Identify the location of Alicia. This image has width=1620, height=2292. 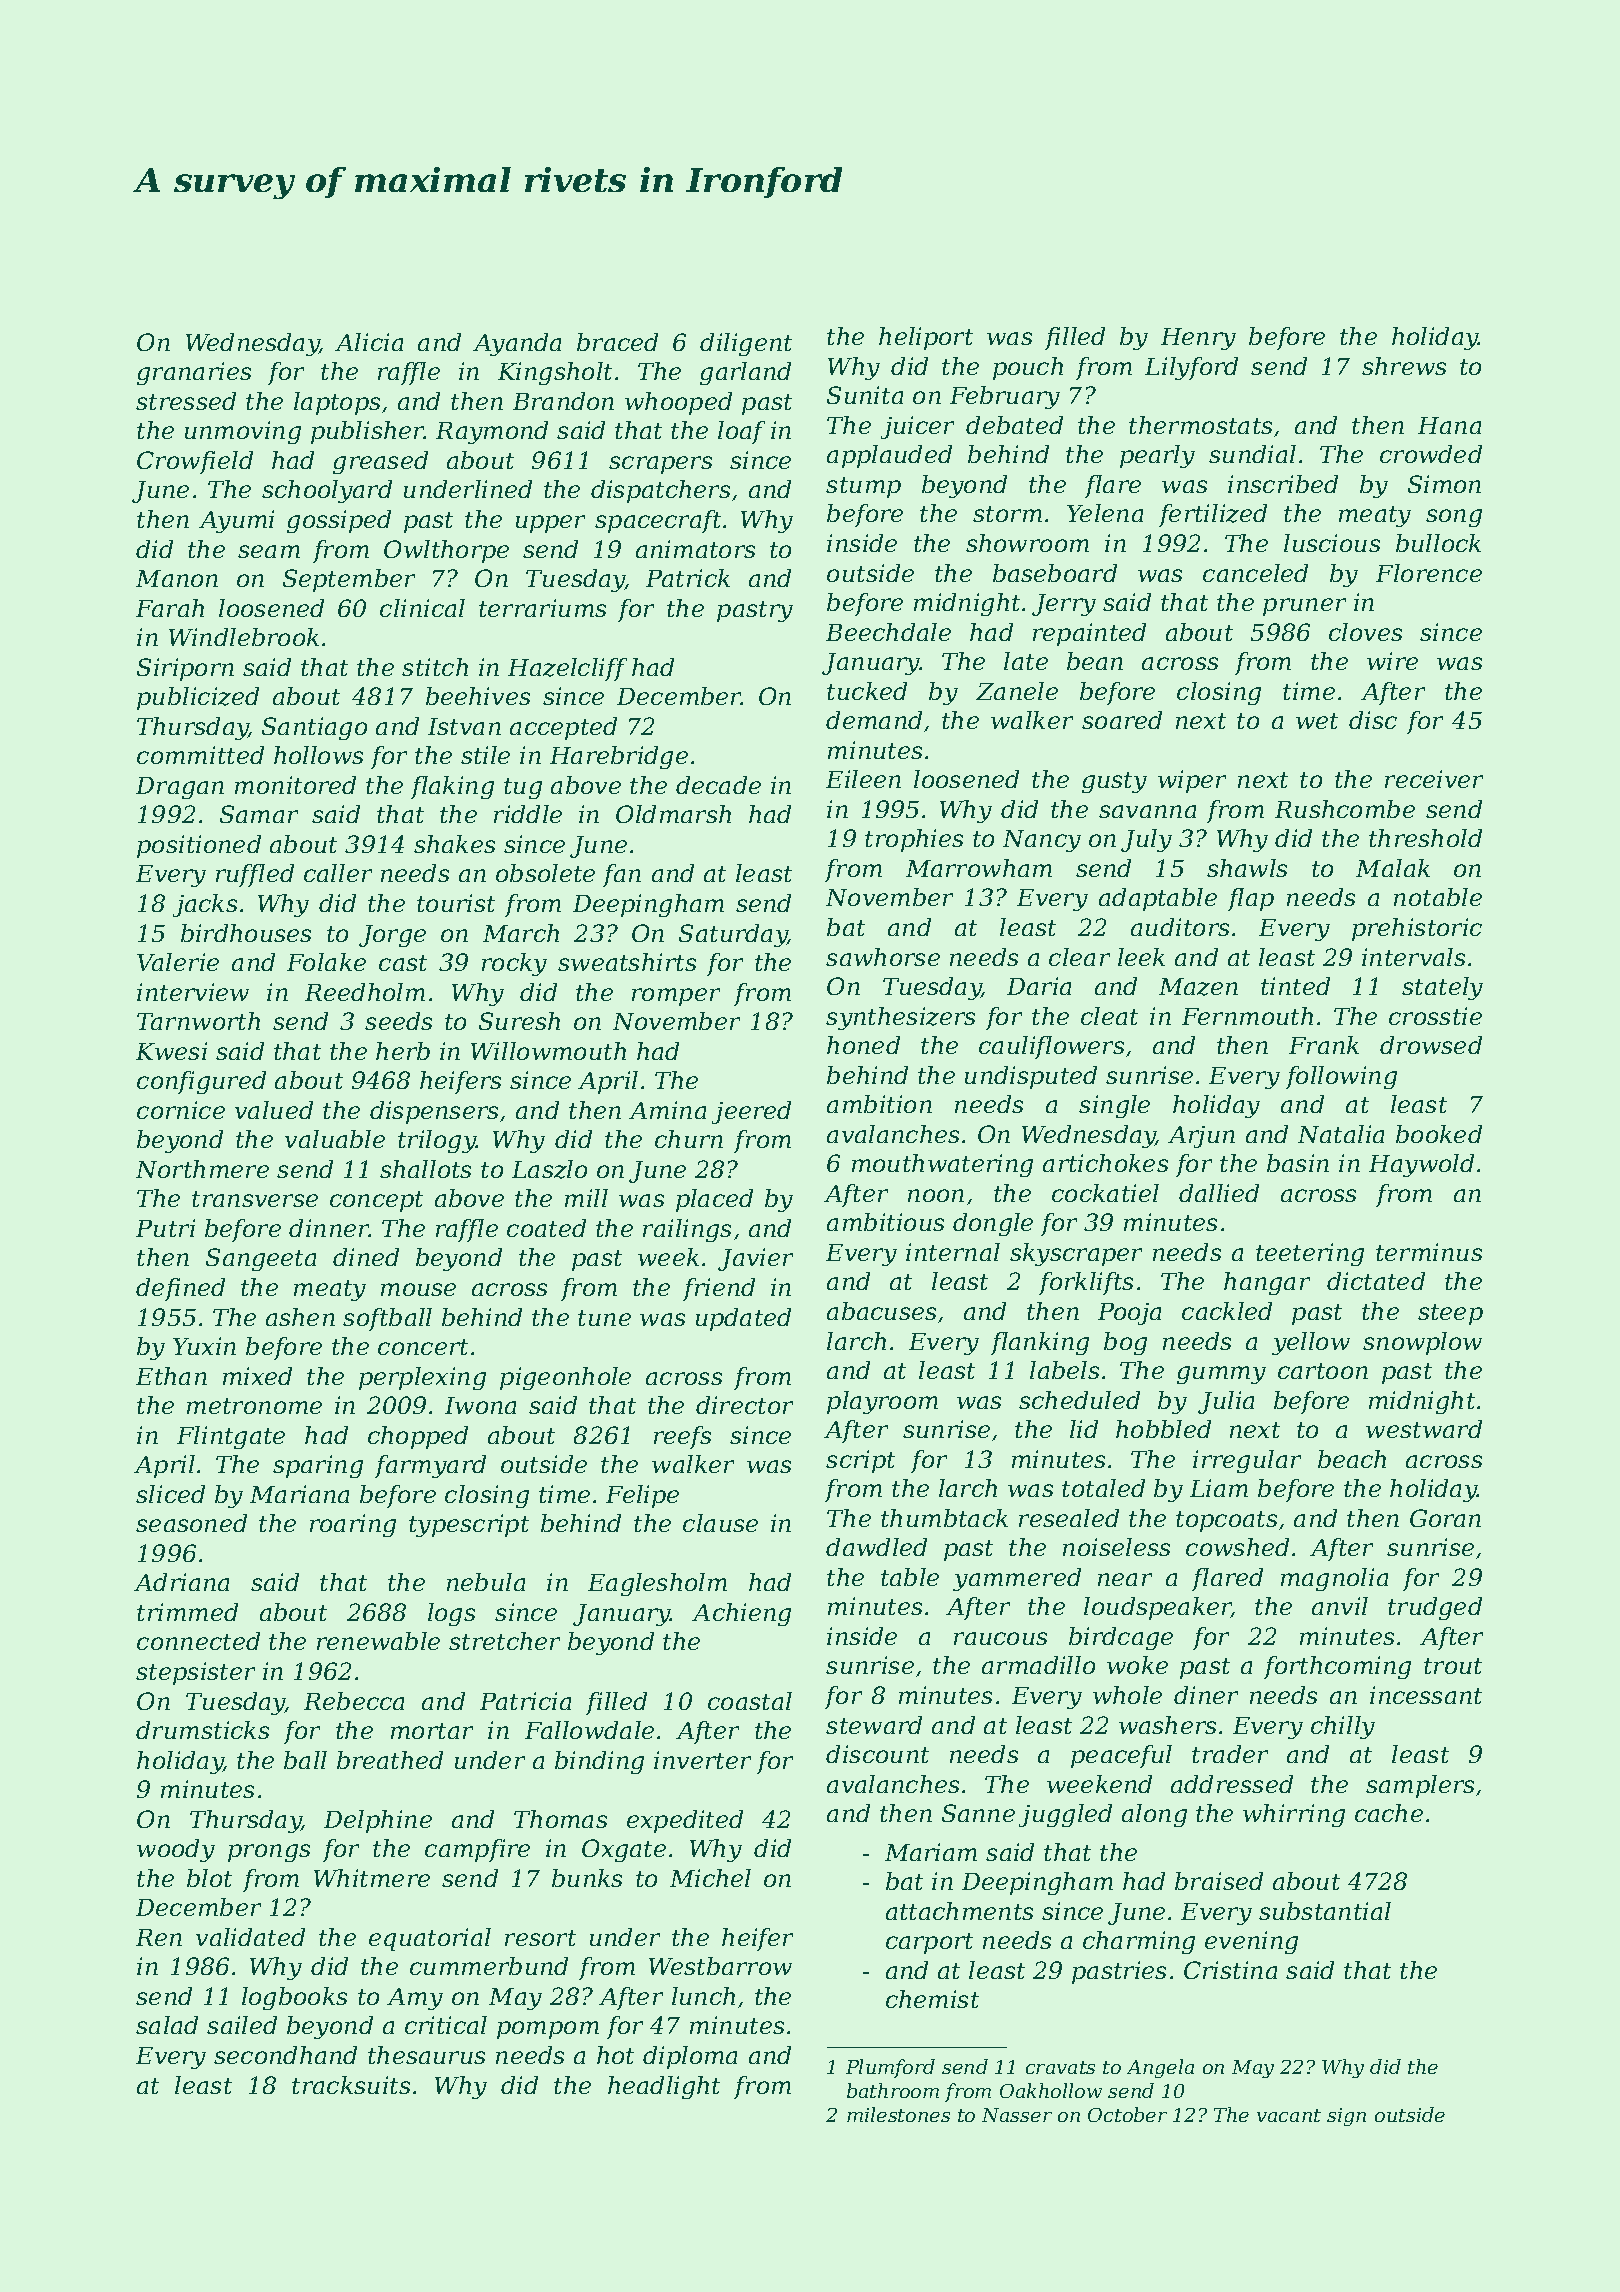
(369, 342).
